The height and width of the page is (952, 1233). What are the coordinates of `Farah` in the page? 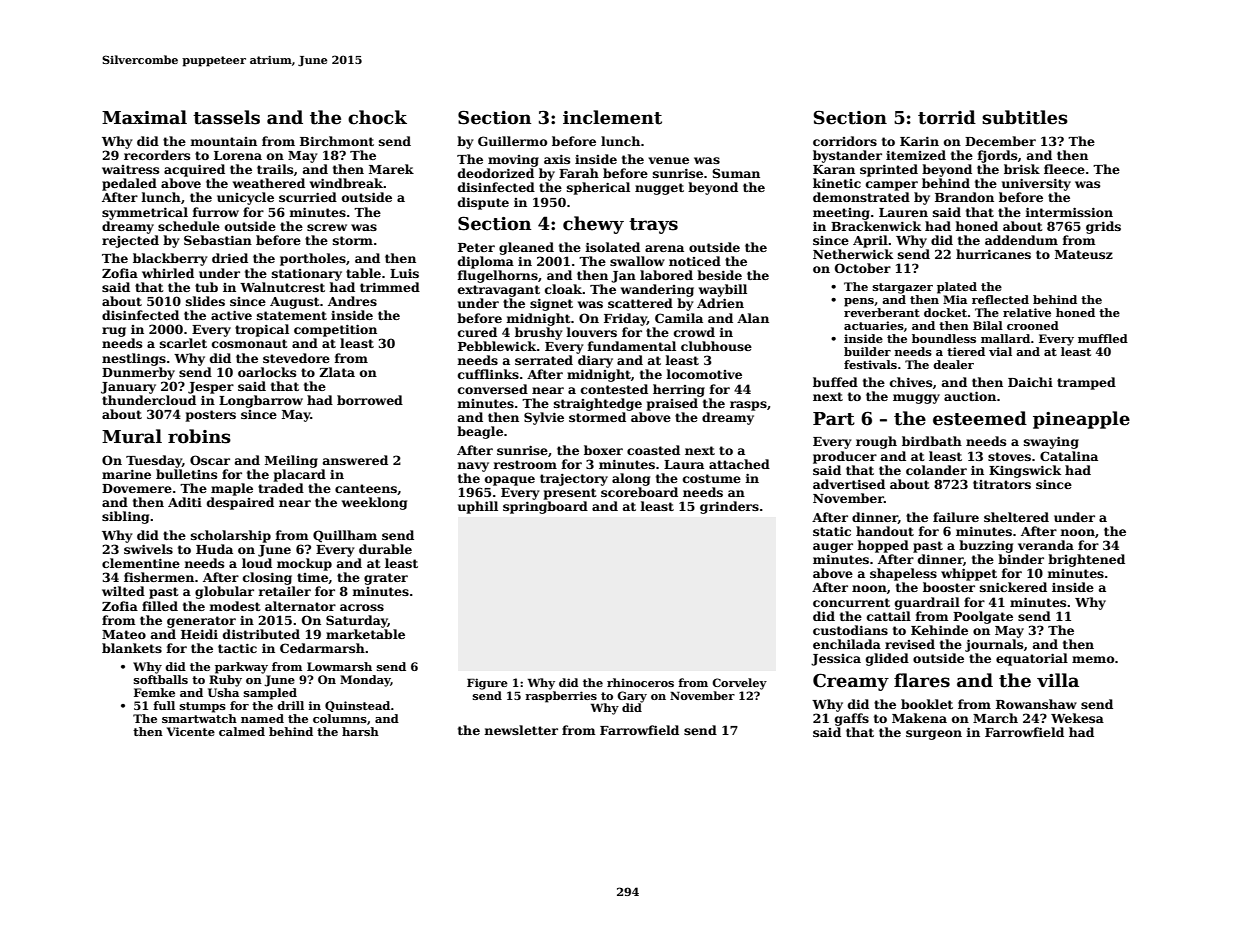 It's located at (579, 173).
